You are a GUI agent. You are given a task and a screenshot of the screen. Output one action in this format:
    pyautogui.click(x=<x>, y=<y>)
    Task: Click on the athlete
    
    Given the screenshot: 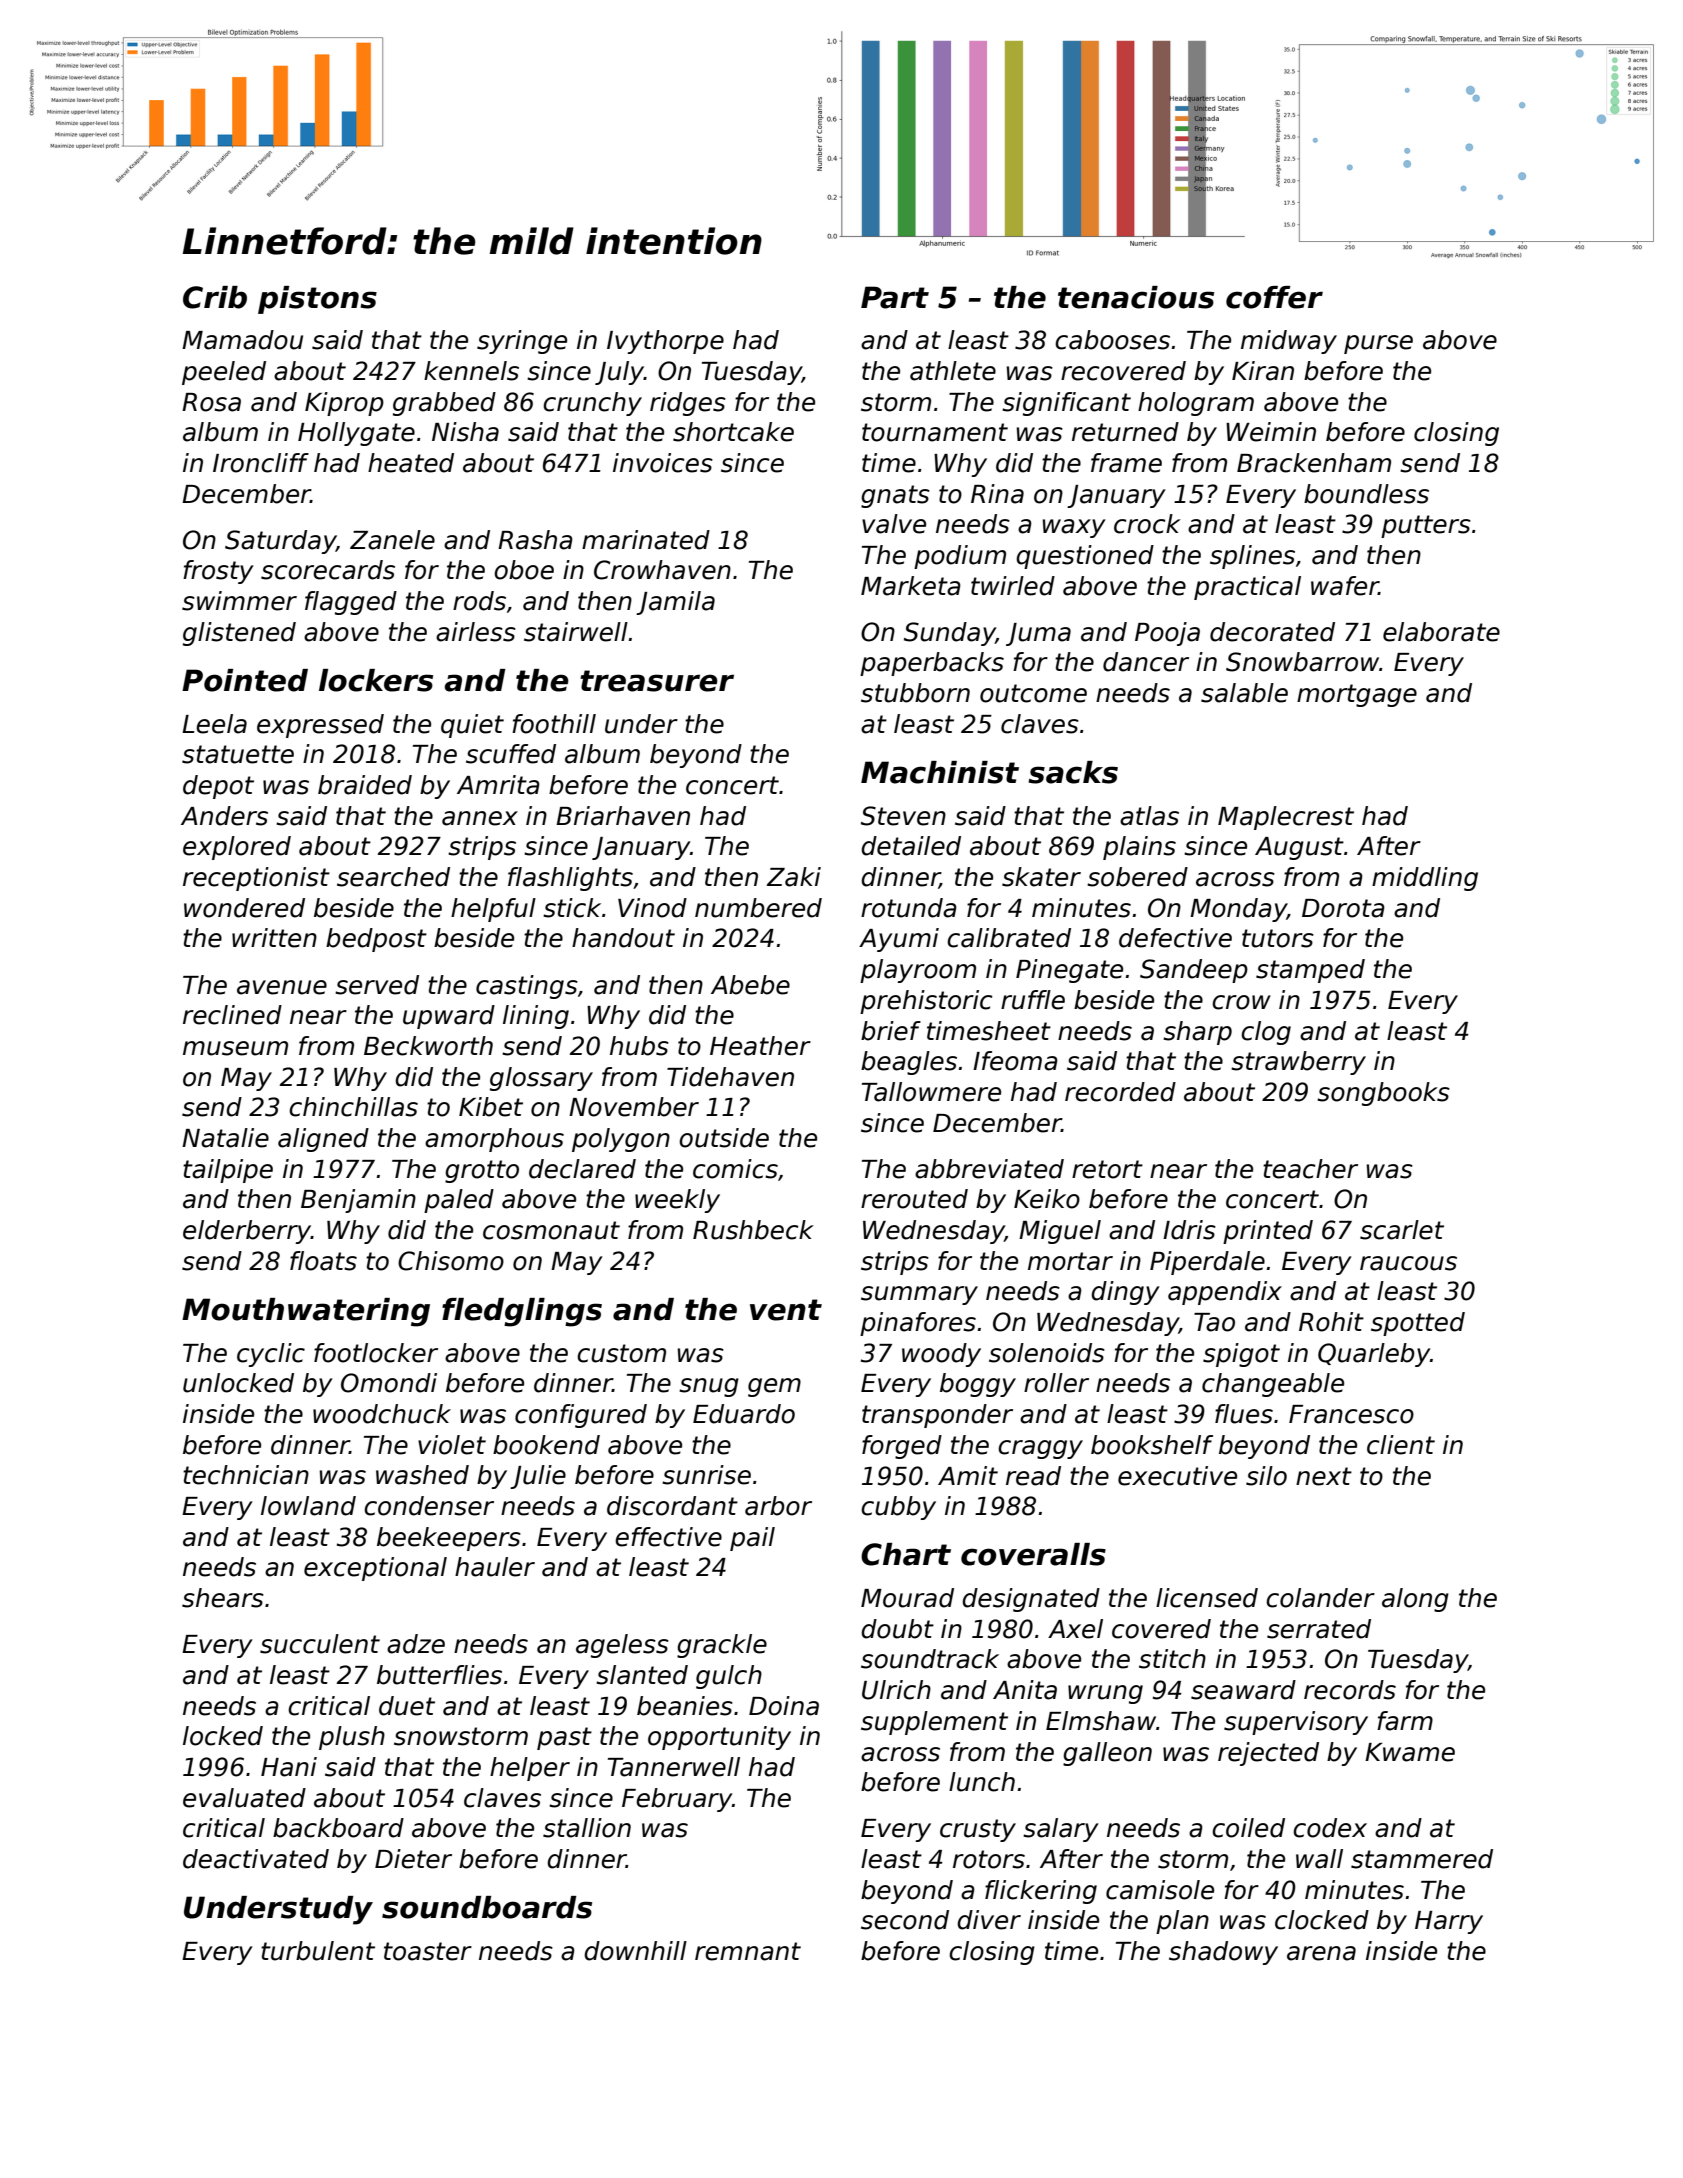 What is the action you would take?
    pyautogui.click(x=953, y=371)
